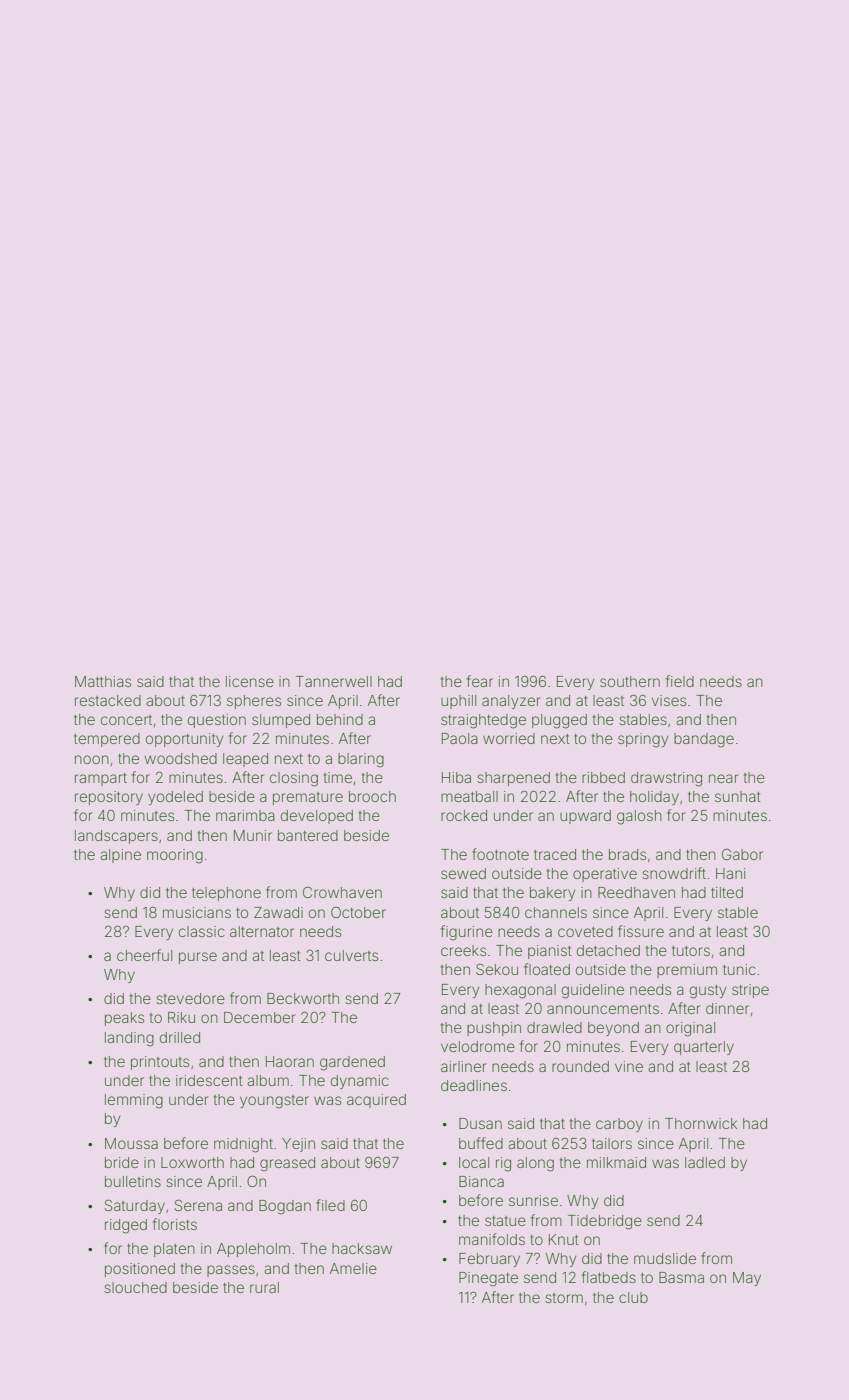  Describe the element at coordinates (124, 1019) in the screenshot. I see `peaks` at that location.
